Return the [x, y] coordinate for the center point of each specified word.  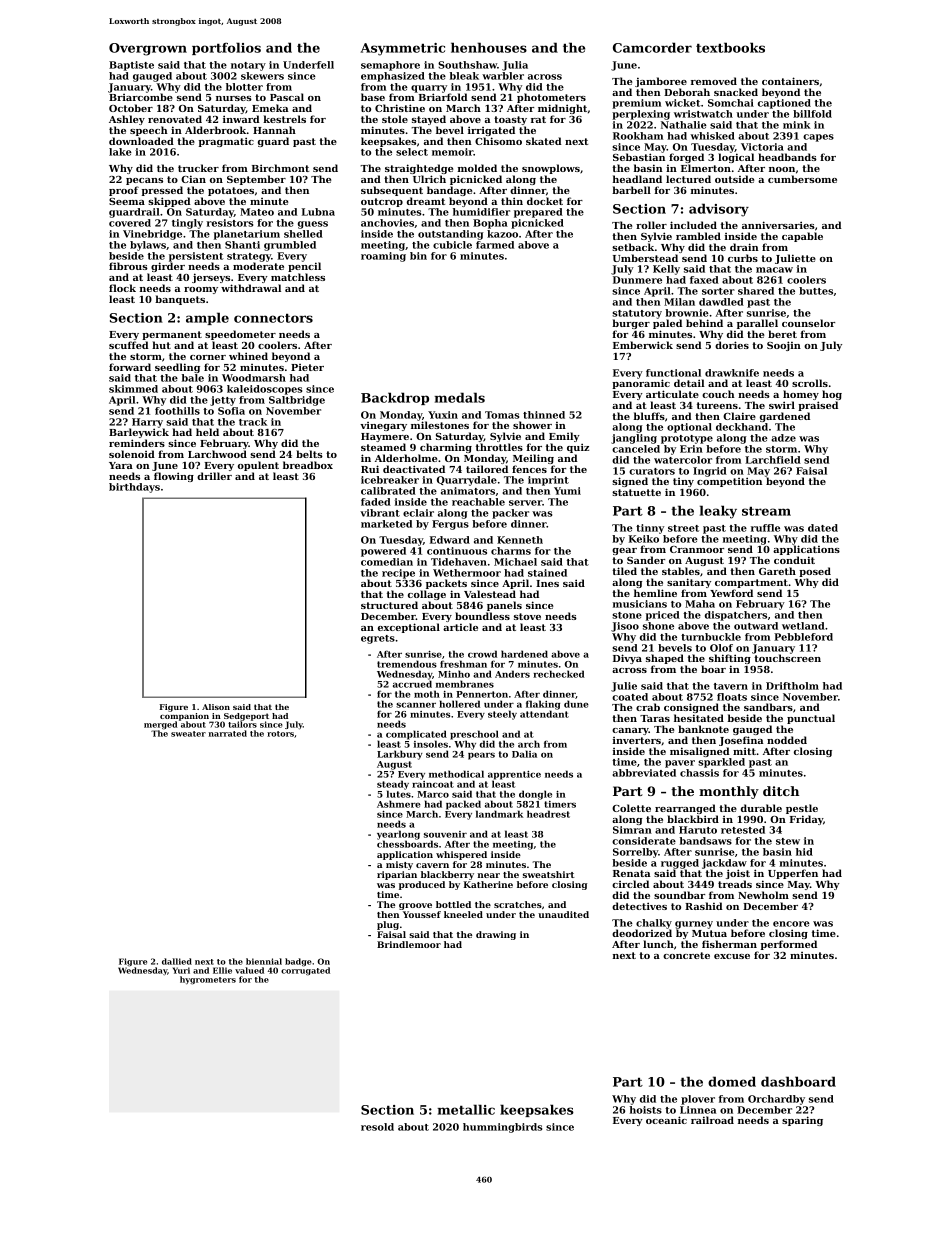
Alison [216, 707]
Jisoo [625, 627]
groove [415, 906]
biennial [264, 961]
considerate [644, 841]
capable [802, 237]
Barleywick [139, 433]
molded [477, 168]
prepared [538, 213]
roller [651, 225]
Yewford [731, 593]
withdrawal [251, 288]
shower [532, 425]
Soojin [784, 346]
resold [377, 1127]
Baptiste [131, 66]
